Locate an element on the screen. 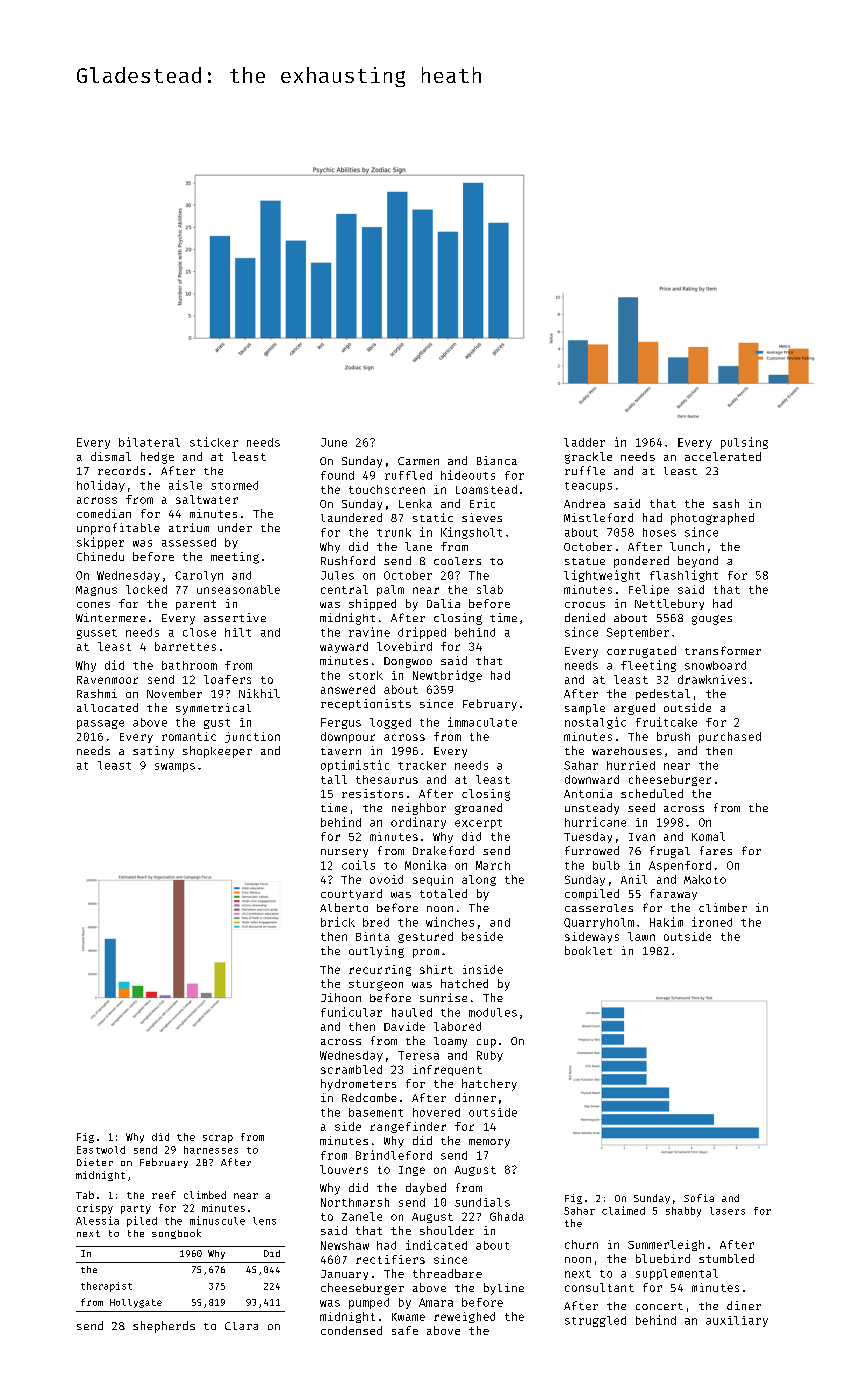 Image resolution: width=849 pixels, height=1400 pixels. brick is located at coordinates (338, 922).
